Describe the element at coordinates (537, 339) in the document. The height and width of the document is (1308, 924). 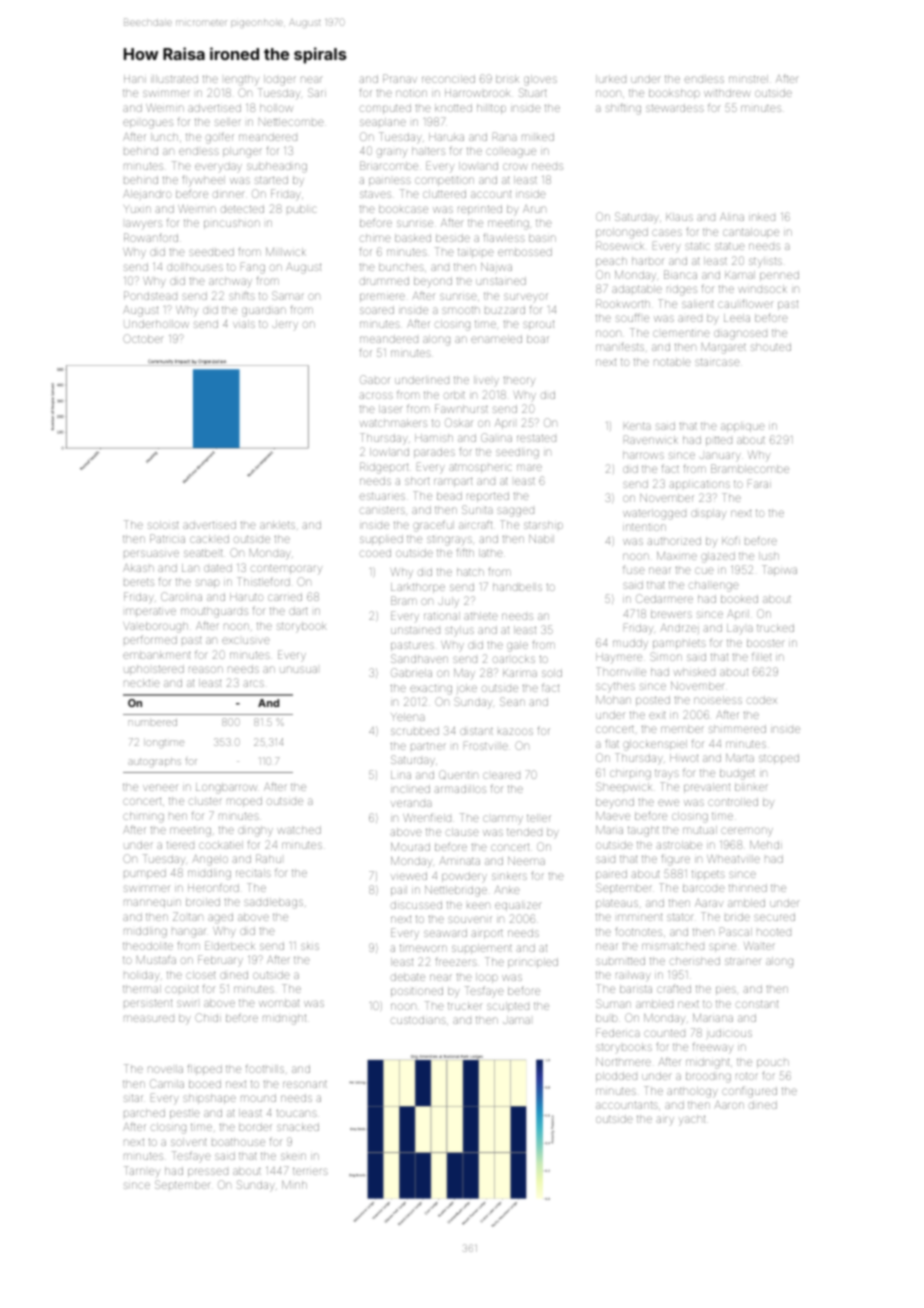
I see `boar` at that location.
